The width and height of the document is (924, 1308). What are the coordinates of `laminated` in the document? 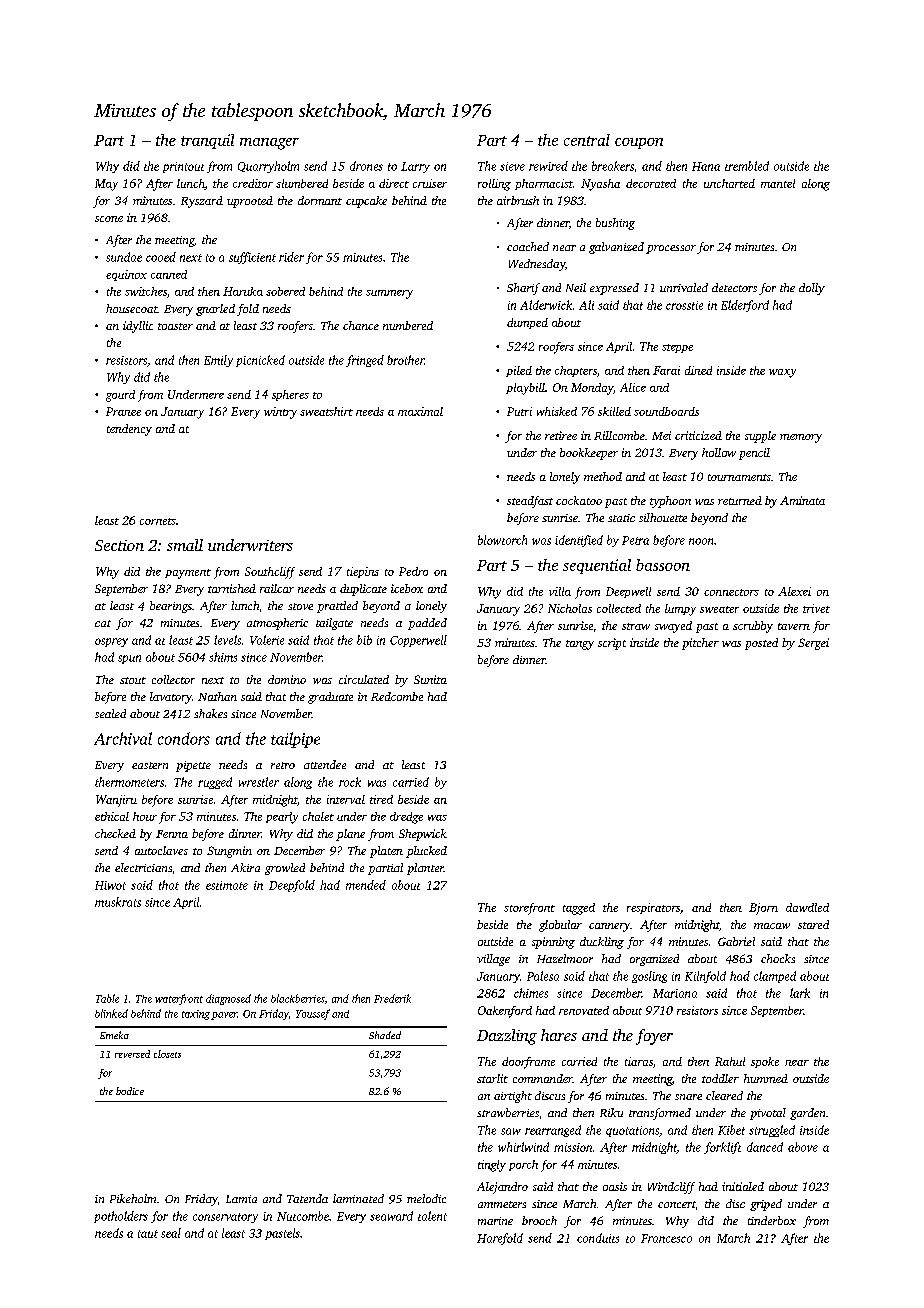 It's located at (358, 1198).
